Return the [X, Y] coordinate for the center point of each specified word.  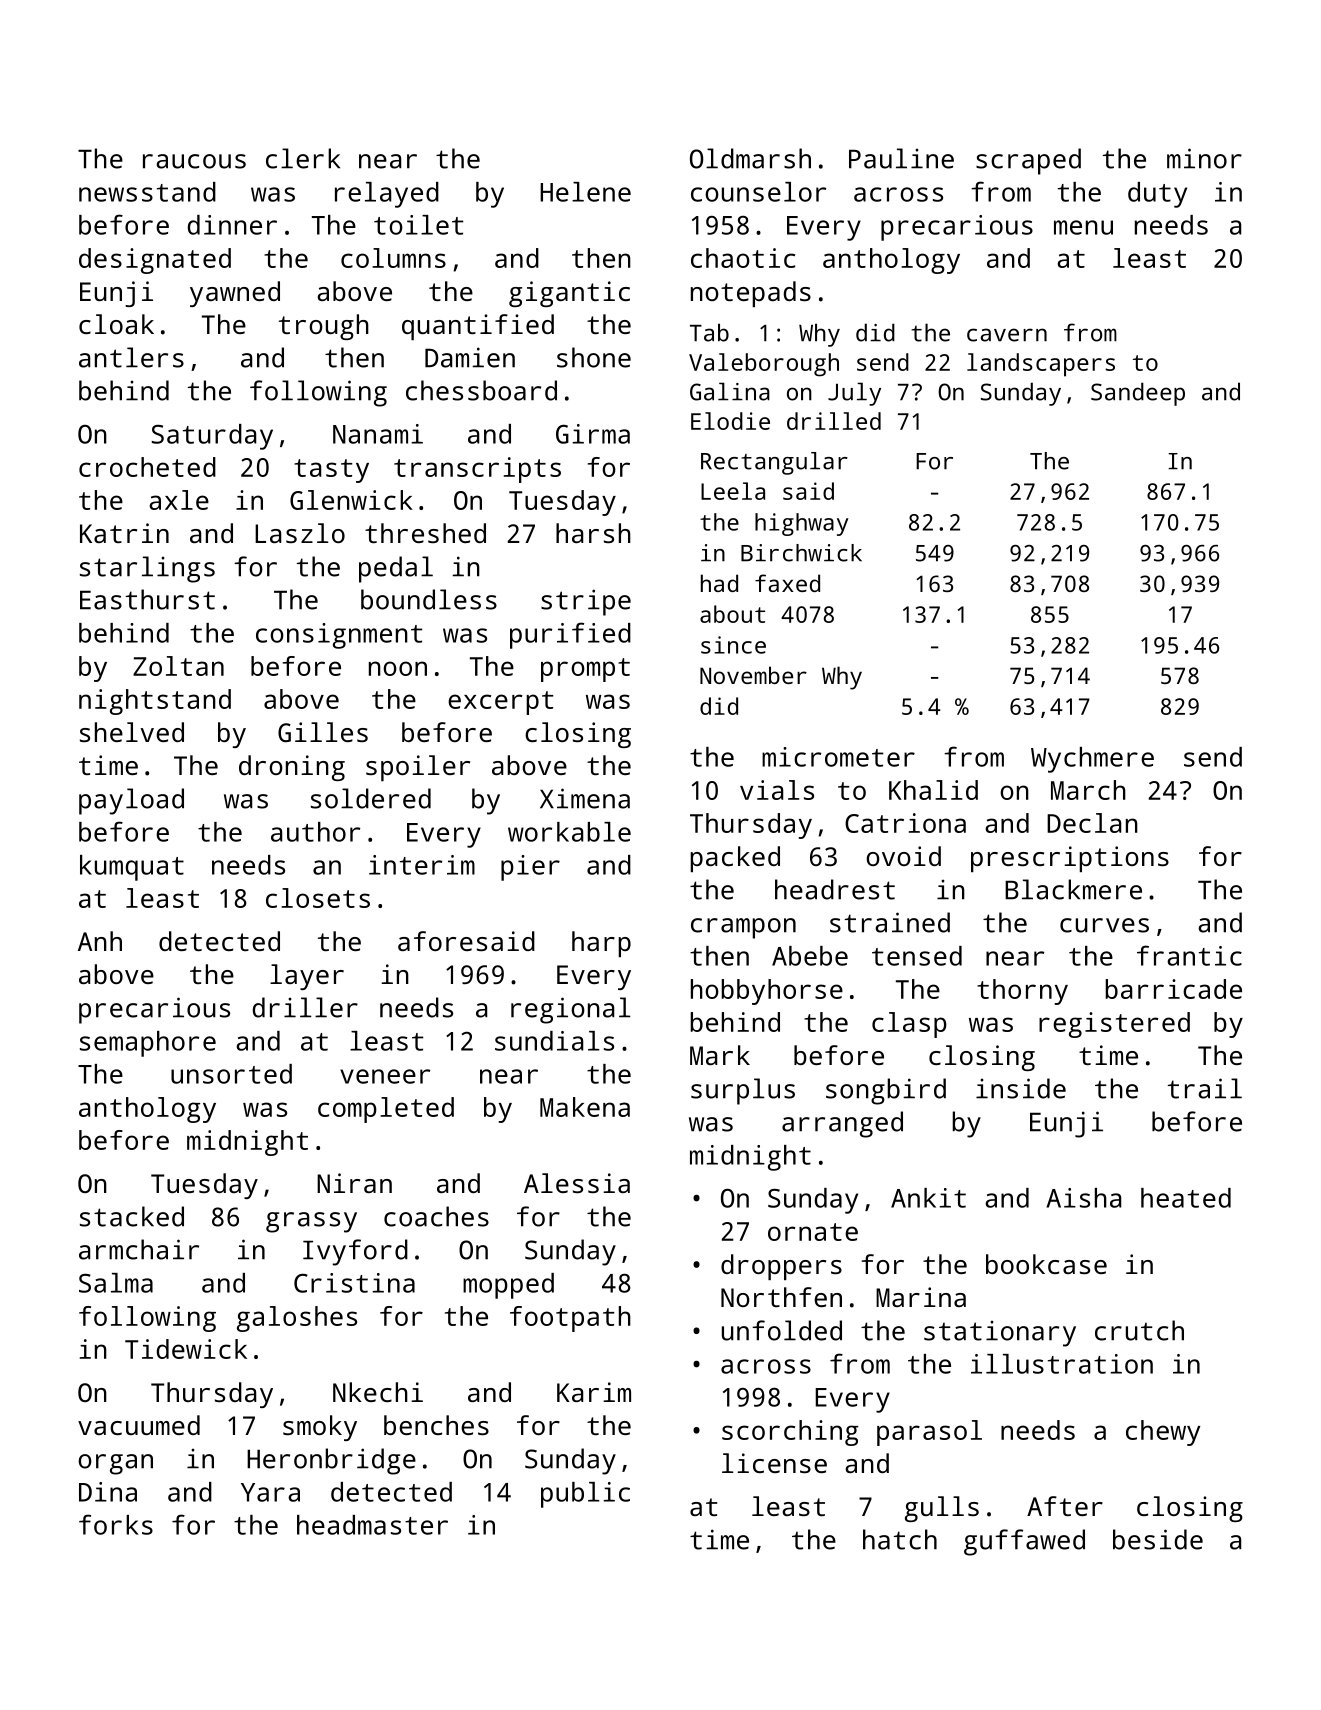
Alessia [577, 1183]
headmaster [372, 1525]
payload [131, 801]
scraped [1028, 161]
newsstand [147, 192]
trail [1205, 1088]
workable [569, 832]
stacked [132, 1216]
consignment [339, 636]
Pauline [901, 158]
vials [777, 790]
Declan [1092, 823]
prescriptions [1070, 859]
